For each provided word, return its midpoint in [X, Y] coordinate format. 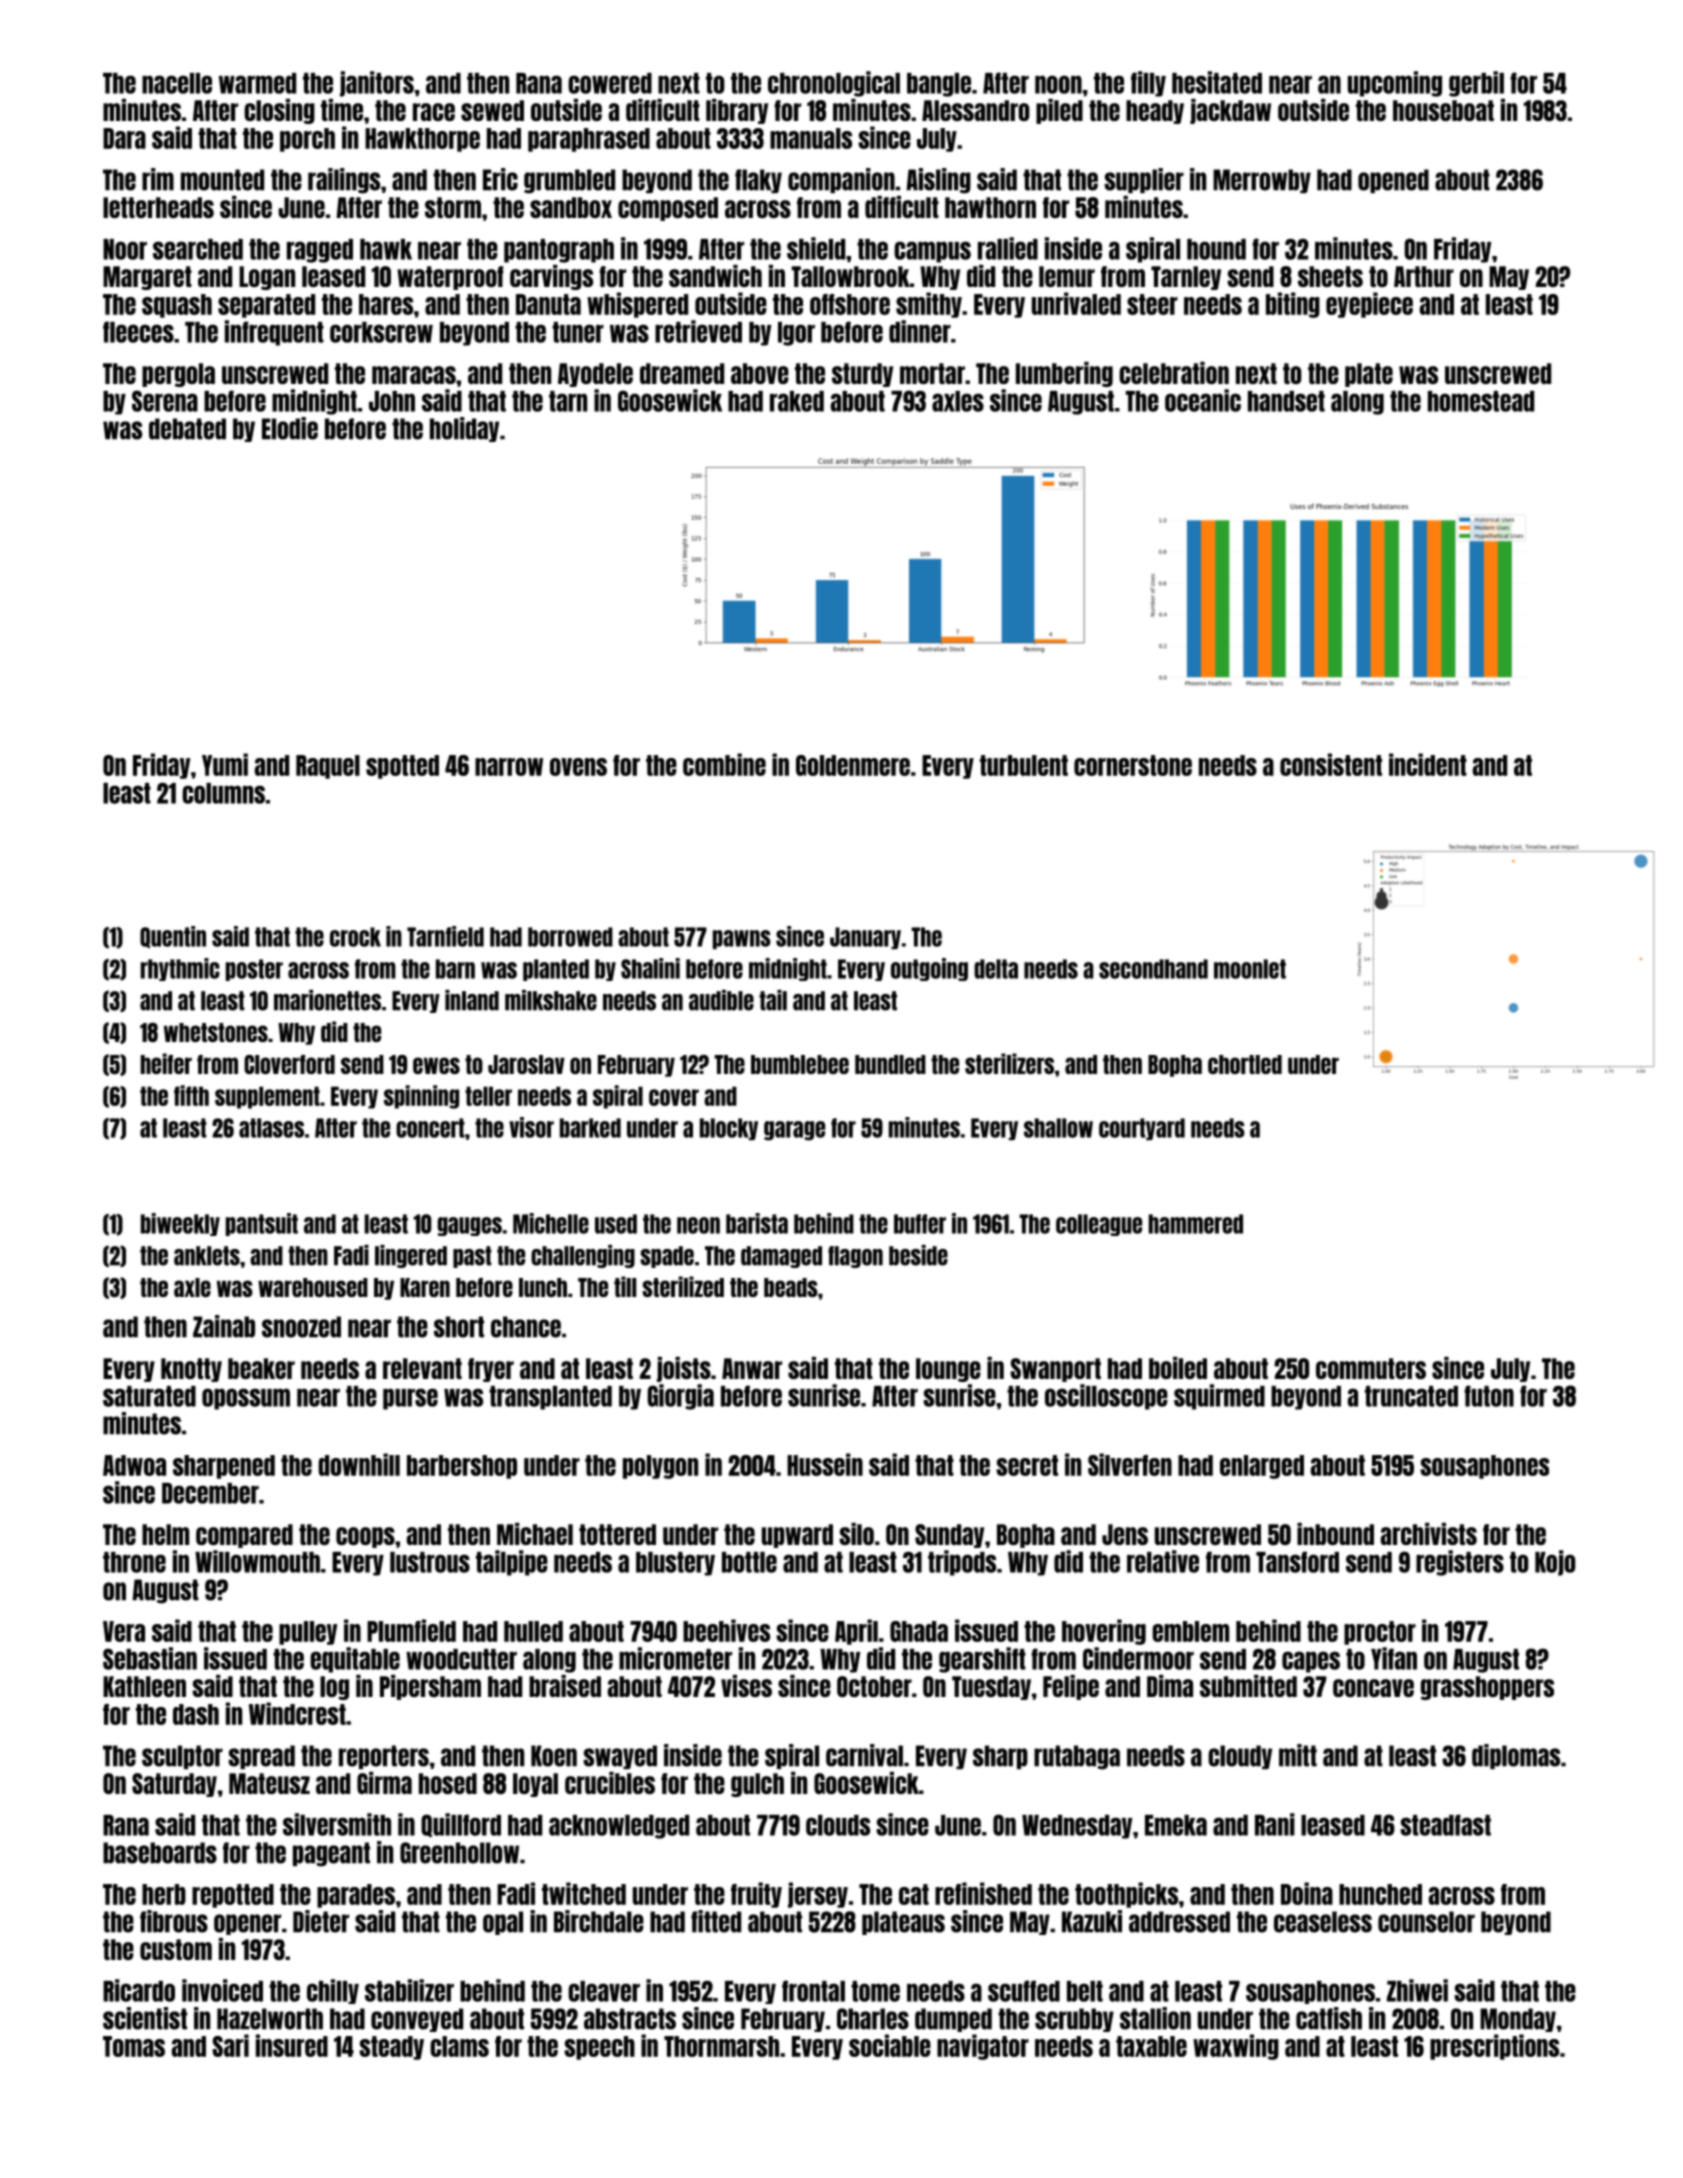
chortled [1245, 1064]
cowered [610, 83]
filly [1148, 84]
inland [472, 1000]
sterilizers [1009, 1063]
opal [503, 1923]
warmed [257, 83]
